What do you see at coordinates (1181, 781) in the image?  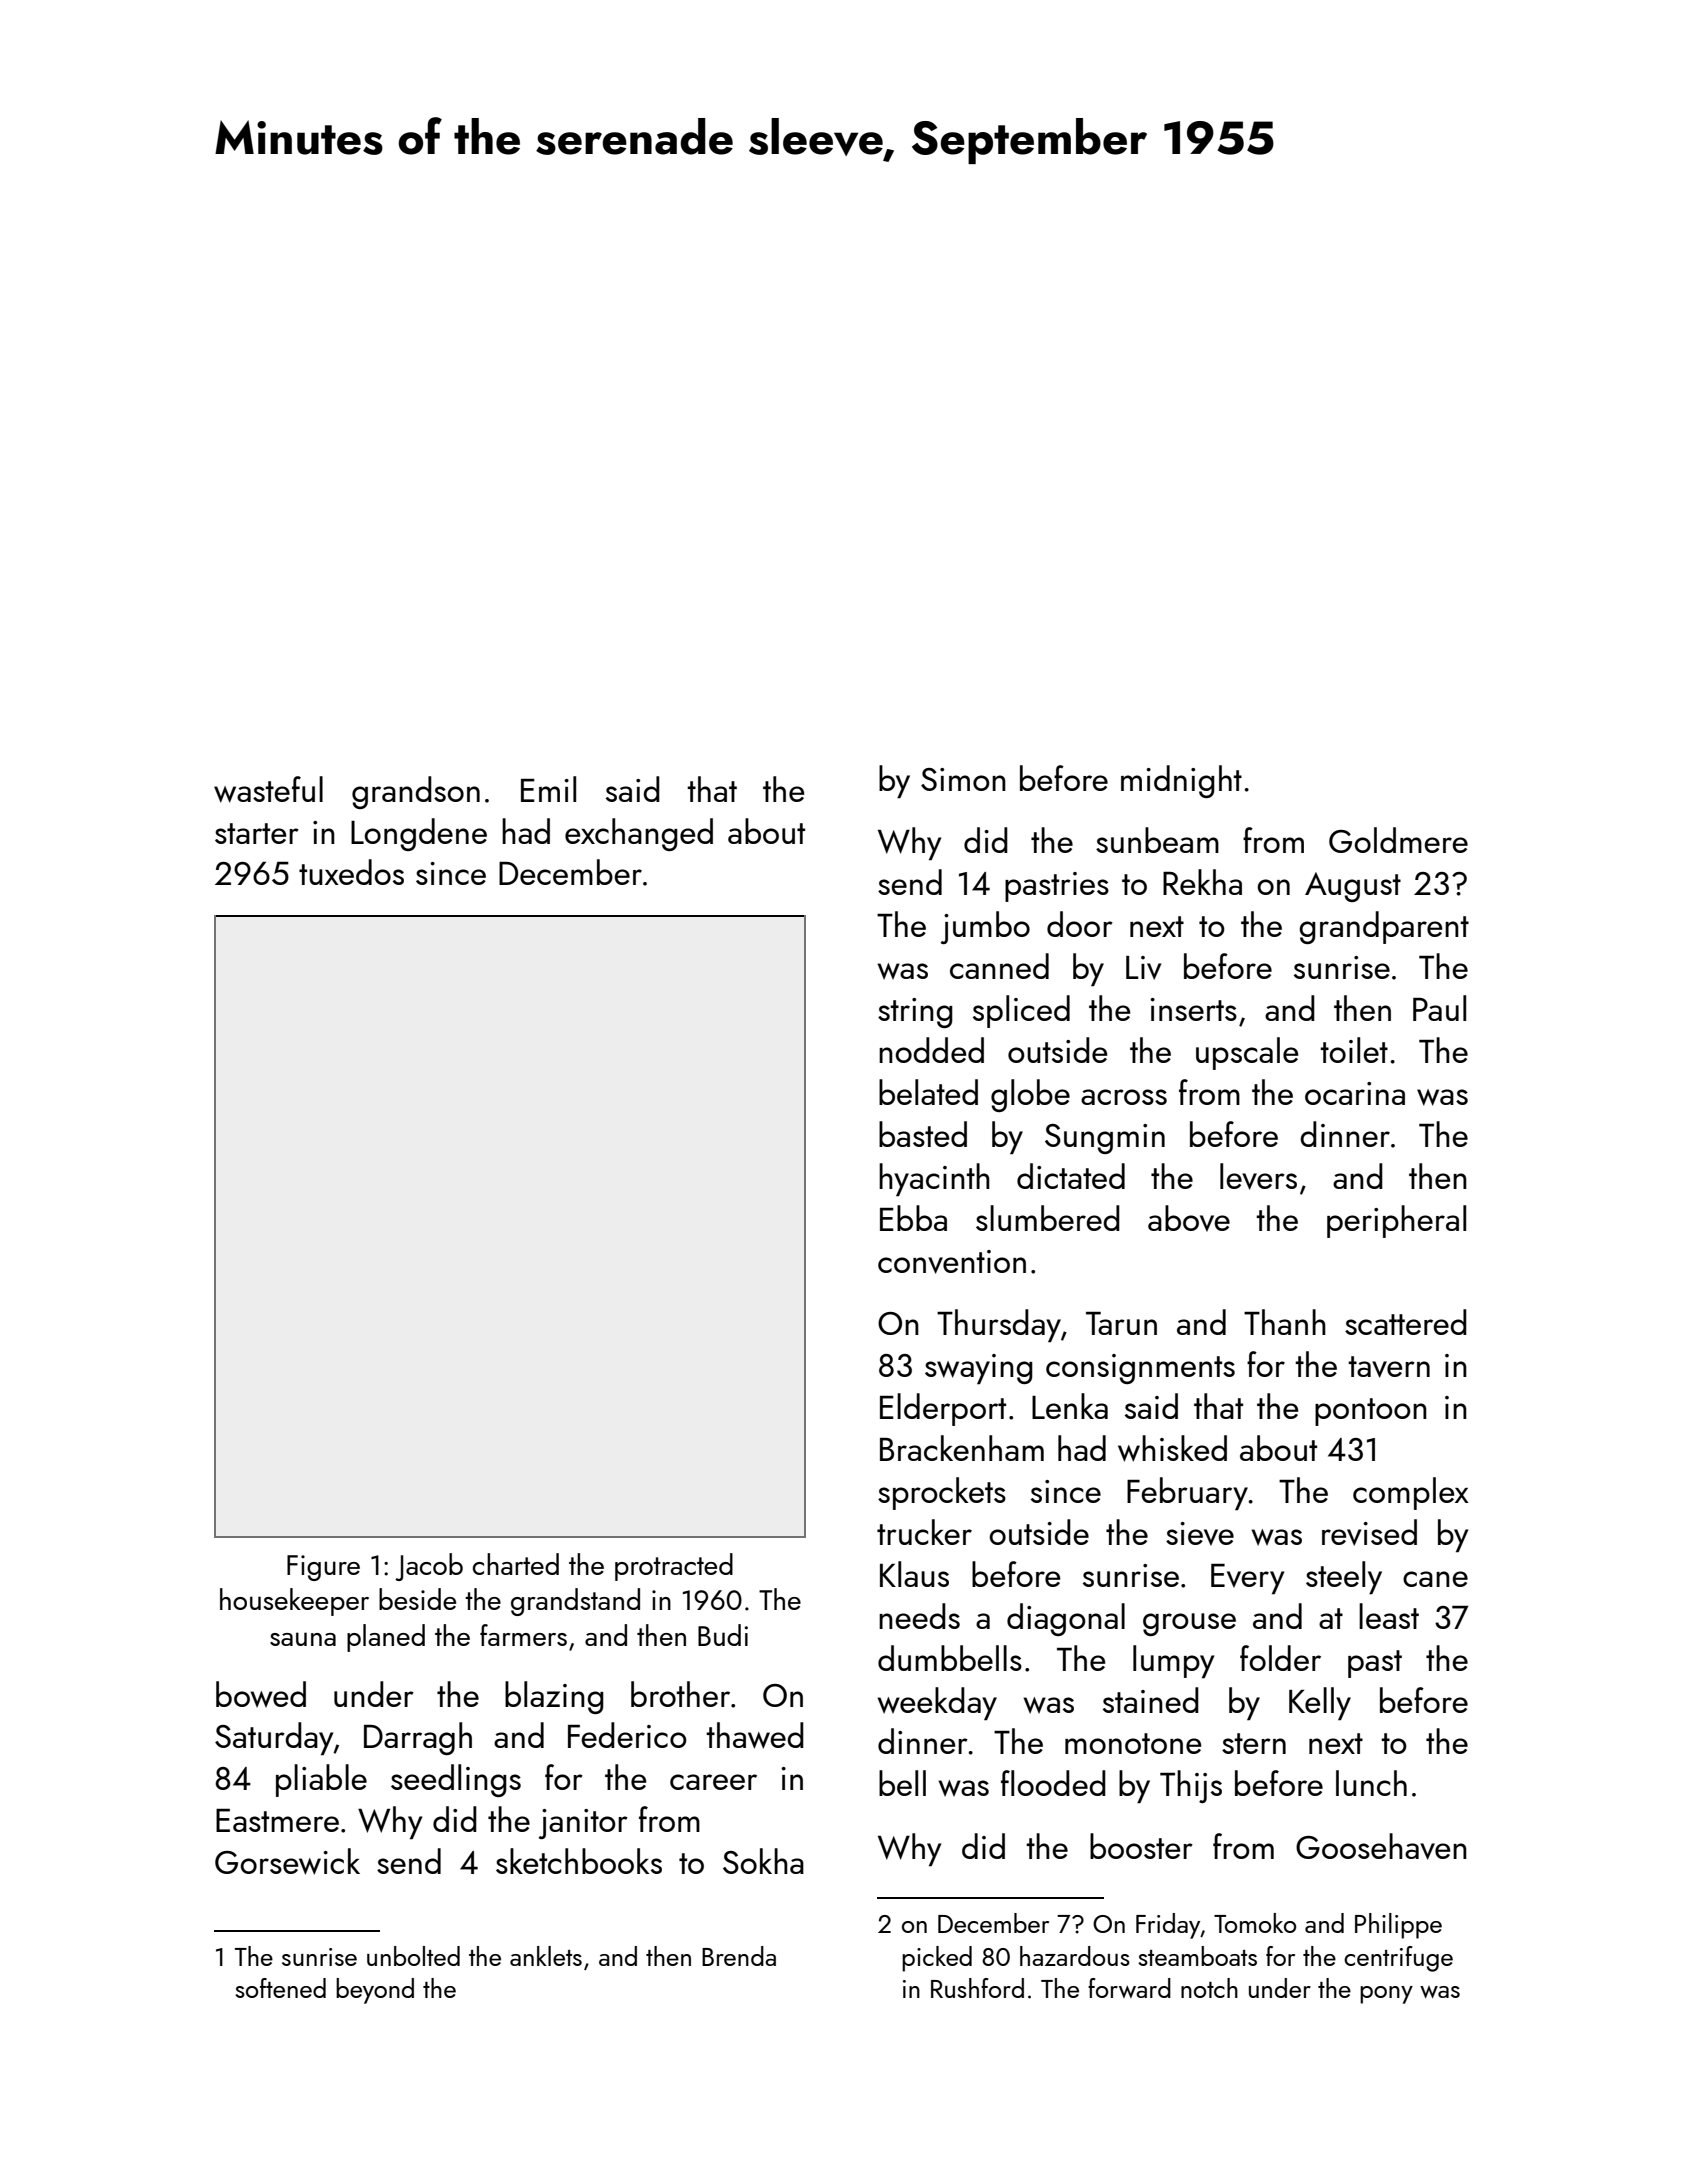 I see `midnight` at bounding box center [1181, 781].
